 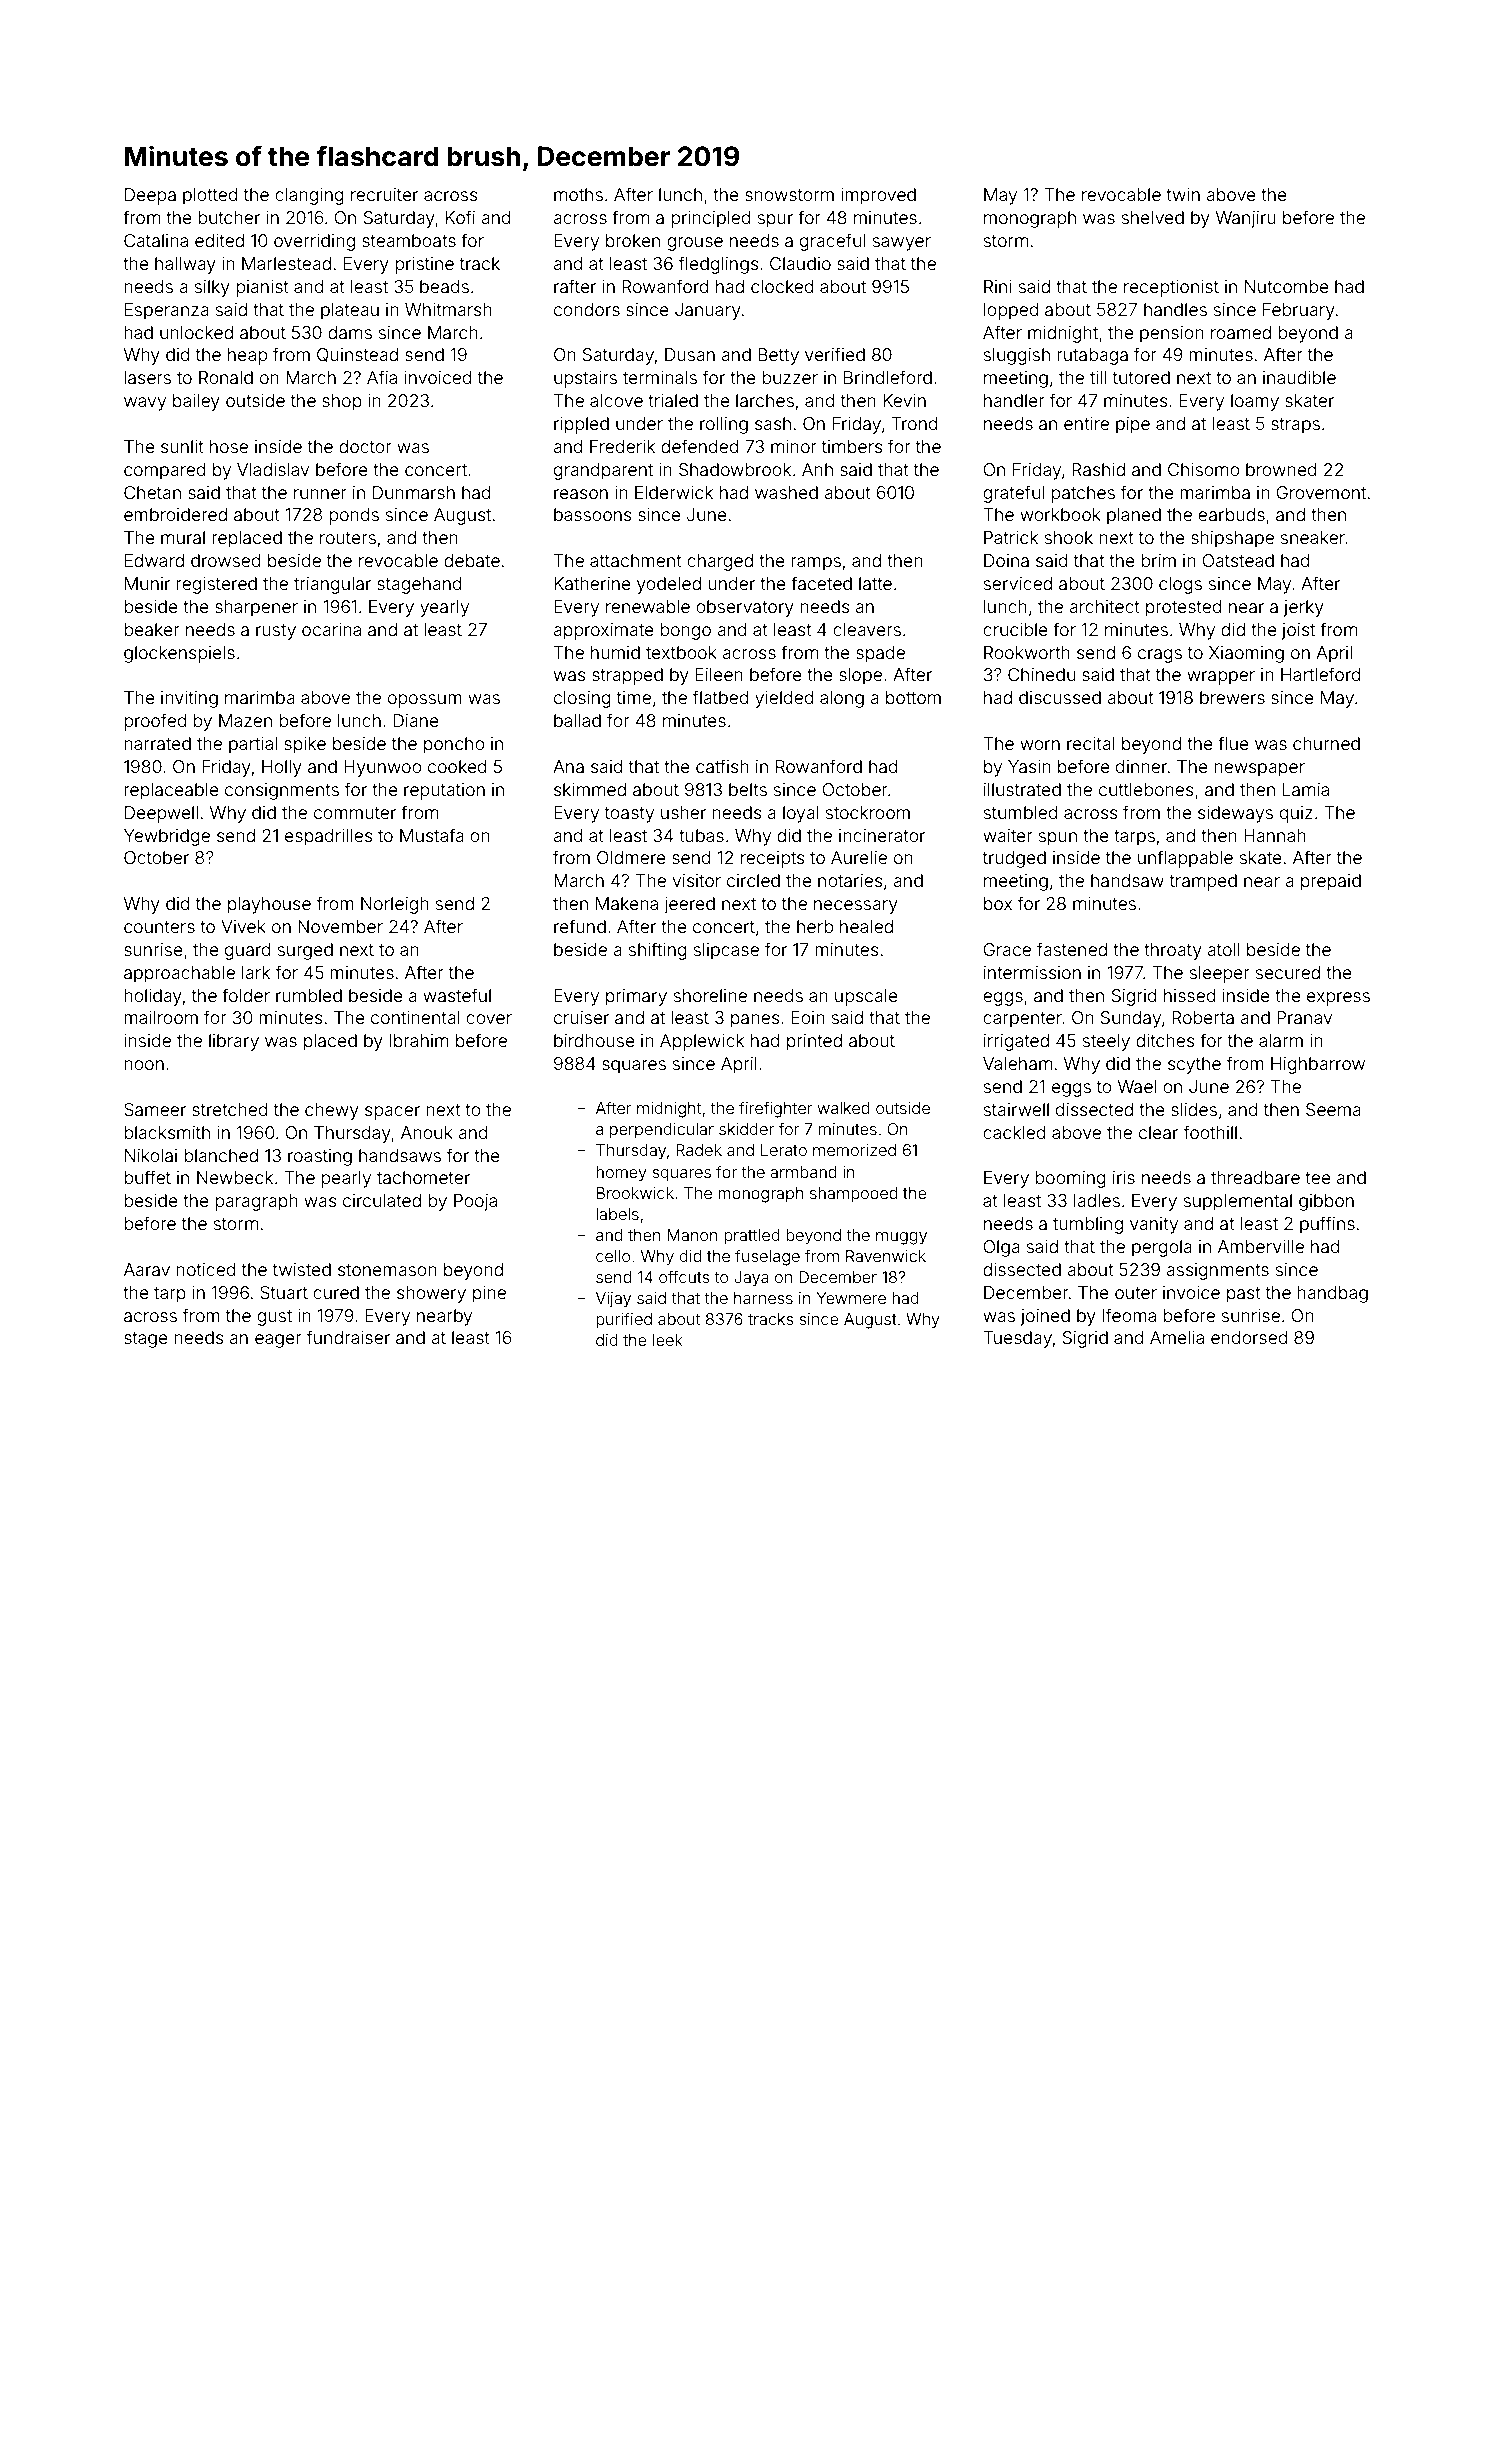 What do you see at coordinates (414, 492) in the document?
I see `Dunmarsh` at bounding box center [414, 492].
